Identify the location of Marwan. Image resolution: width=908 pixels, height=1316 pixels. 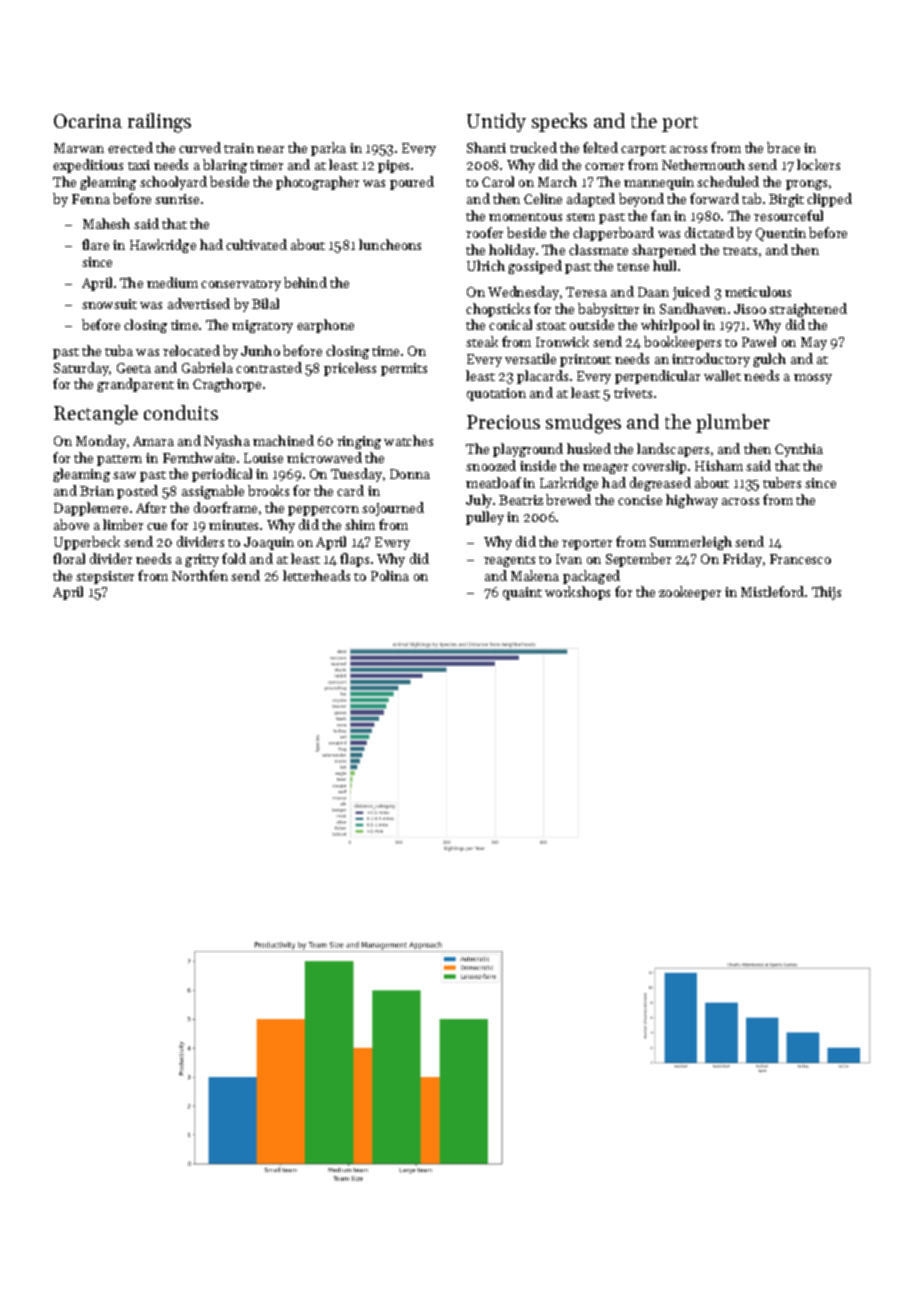
(79, 148).
